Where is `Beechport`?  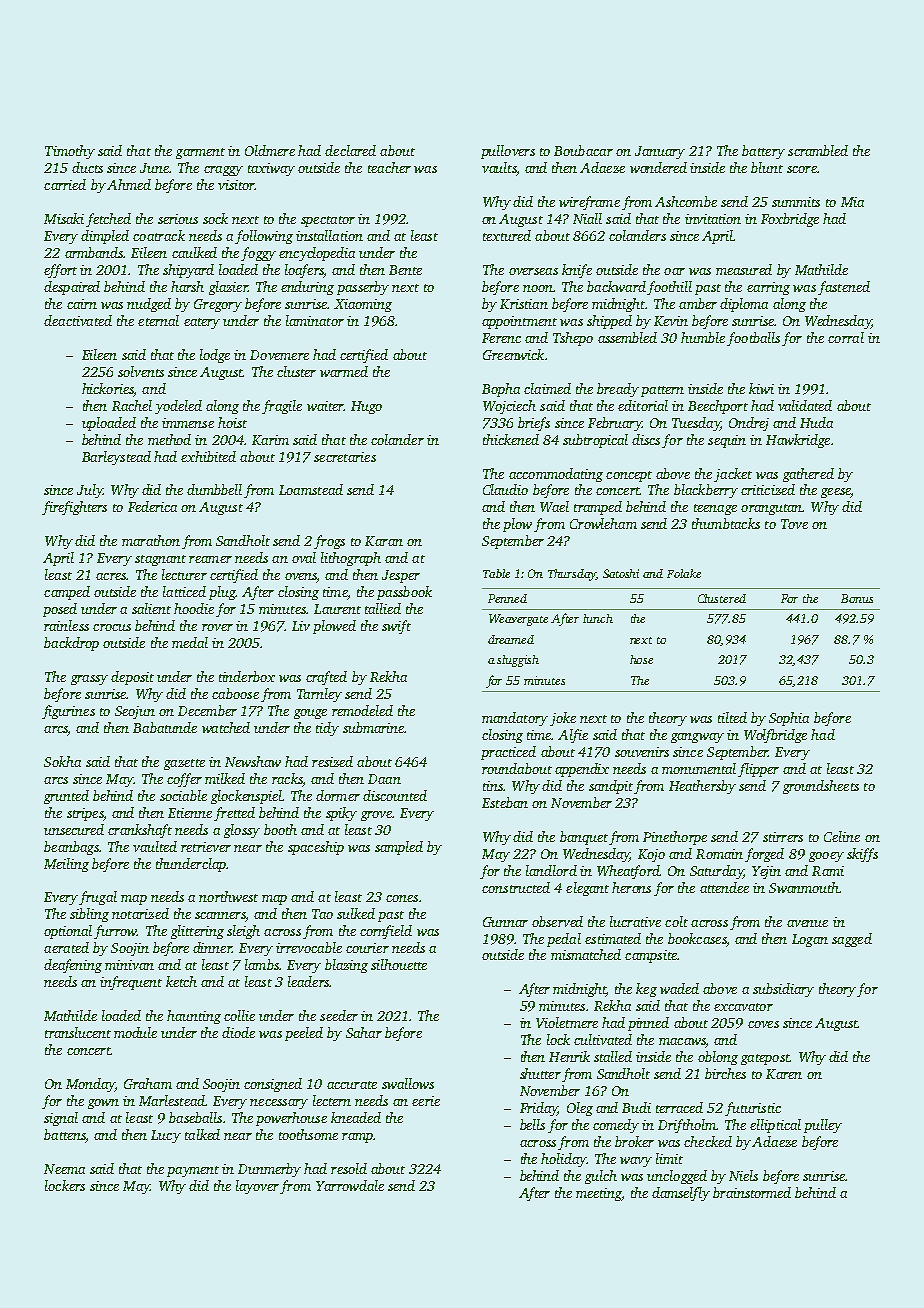
Beechport is located at coordinates (718, 407).
